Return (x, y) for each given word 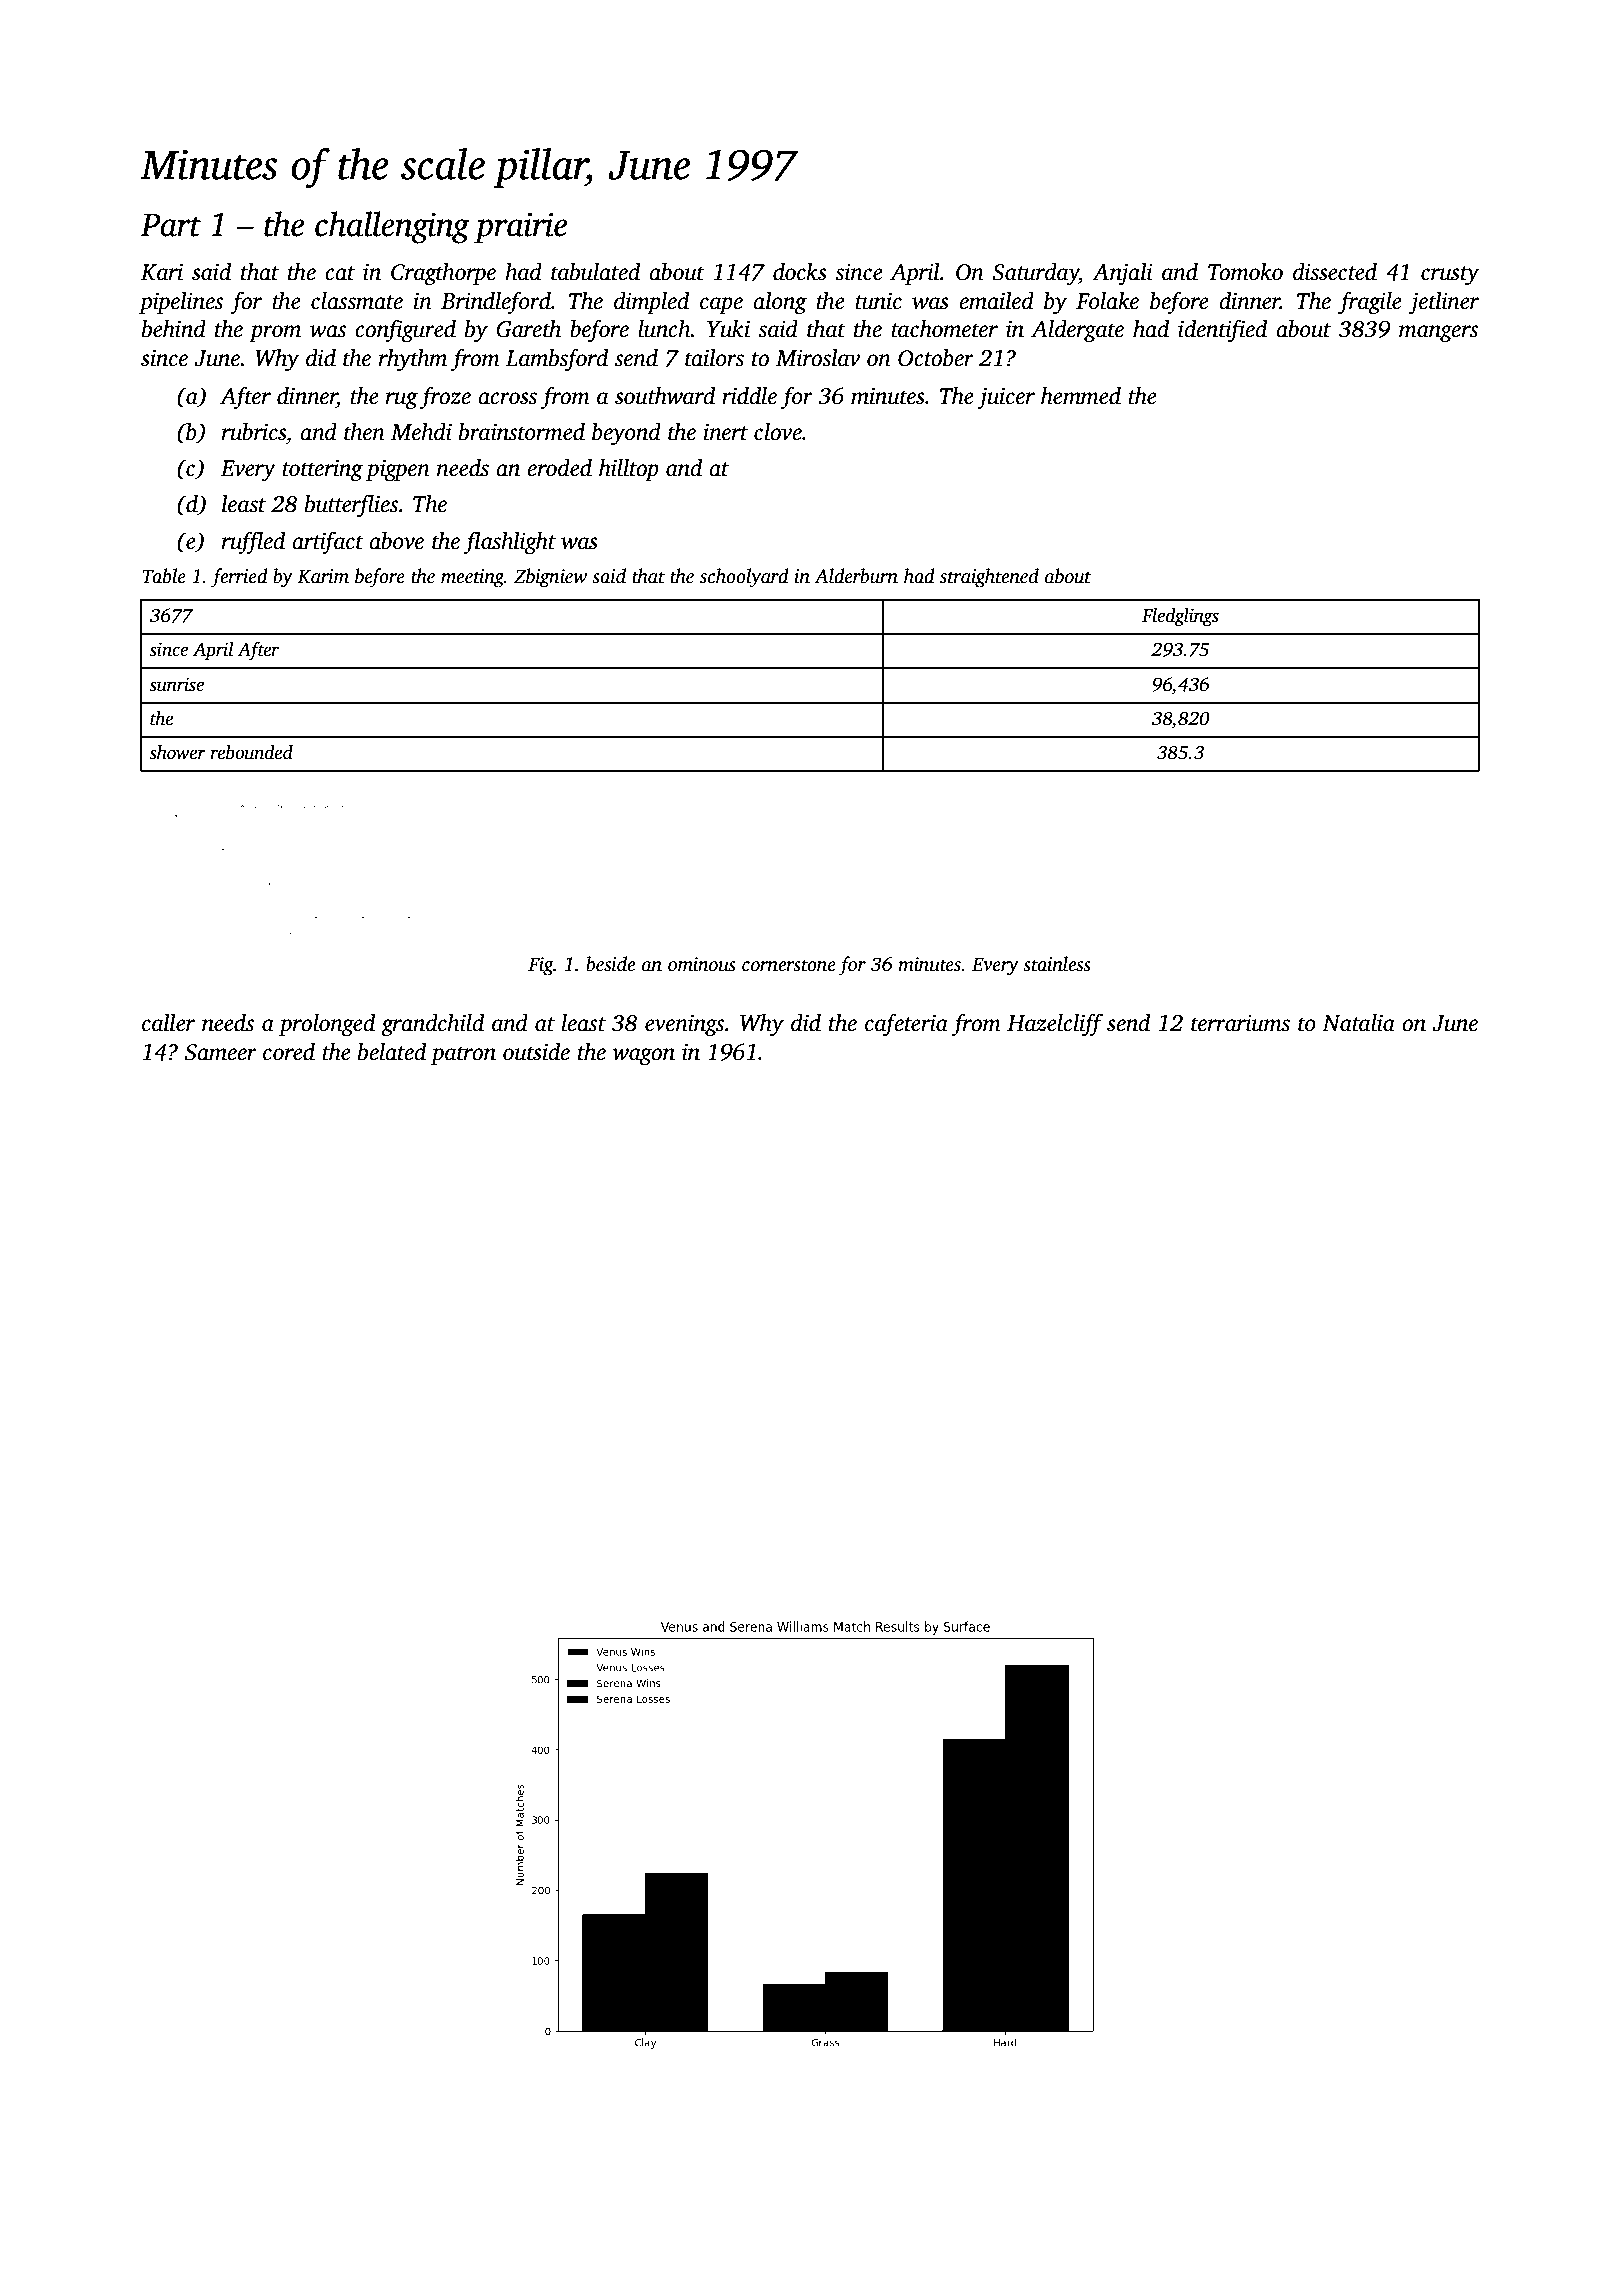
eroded (559, 468)
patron (463, 1055)
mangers (1438, 334)
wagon (643, 1057)
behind (174, 329)
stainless (1057, 964)
